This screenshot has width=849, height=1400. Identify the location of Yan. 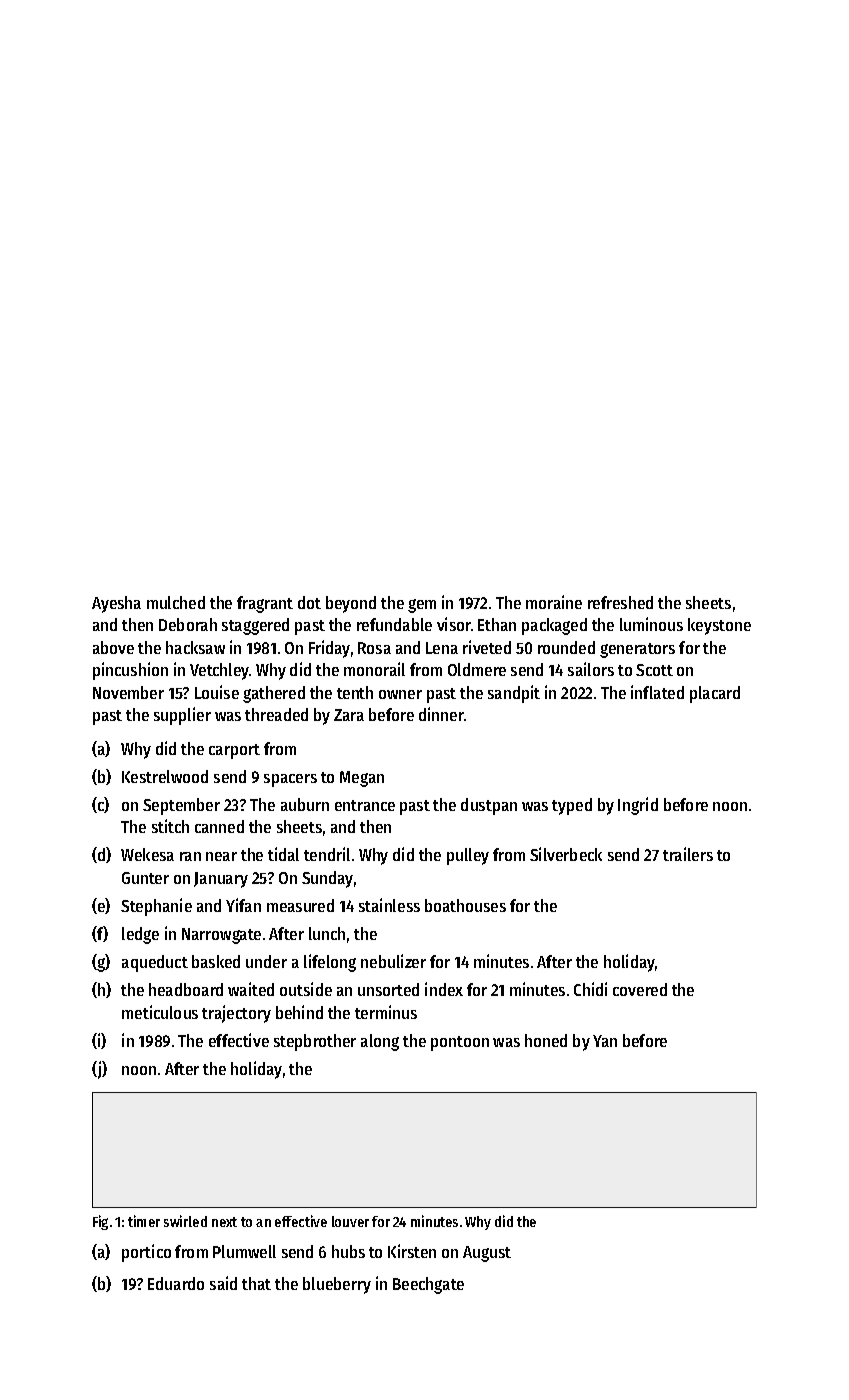
(605, 1041).
